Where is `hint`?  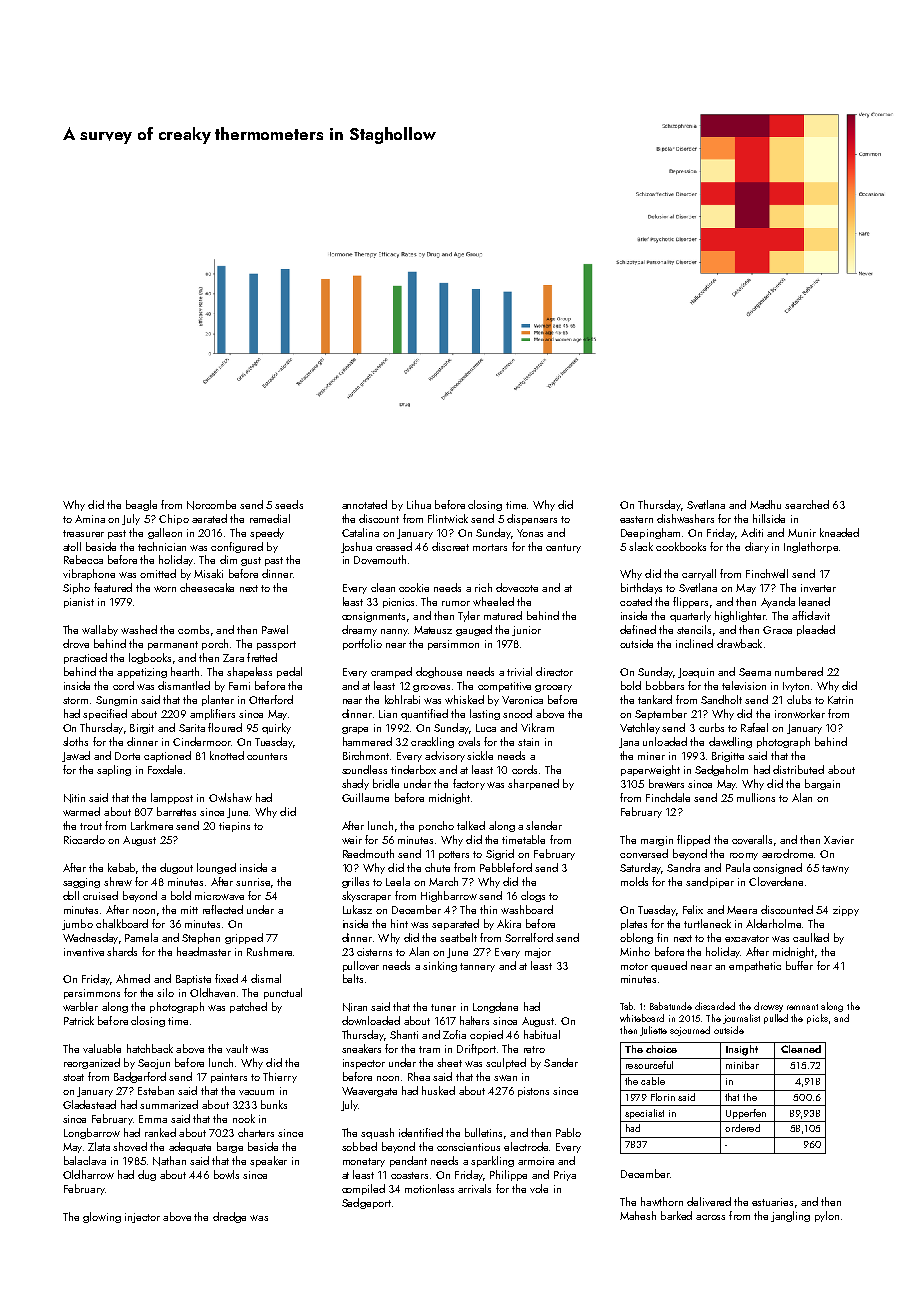 hint is located at coordinates (399, 923).
